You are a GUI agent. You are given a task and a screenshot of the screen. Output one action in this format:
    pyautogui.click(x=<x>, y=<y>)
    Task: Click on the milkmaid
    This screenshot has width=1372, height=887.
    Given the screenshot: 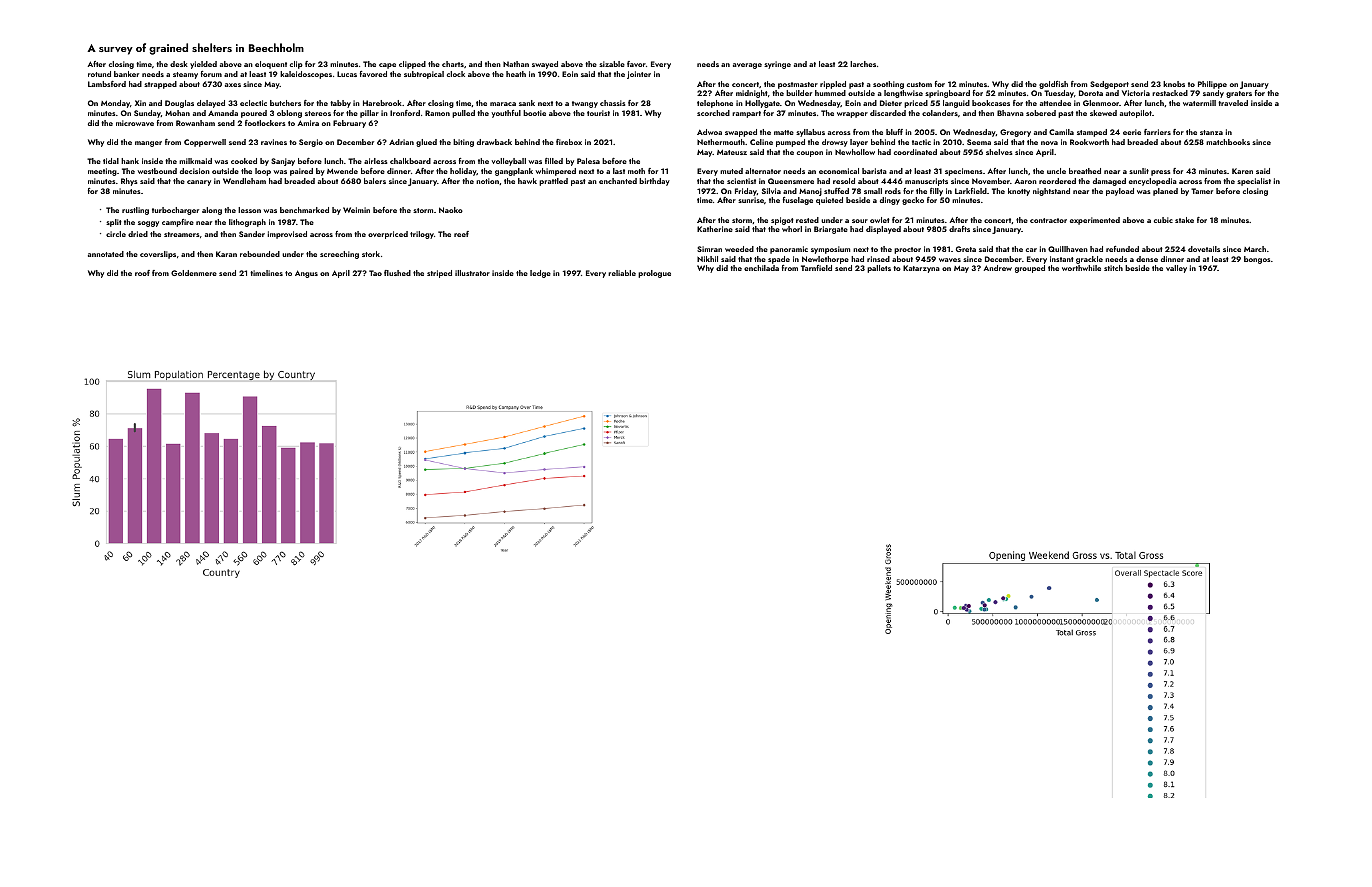 What is the action you would take?
    pyautogui.click(x=195, y=161)
